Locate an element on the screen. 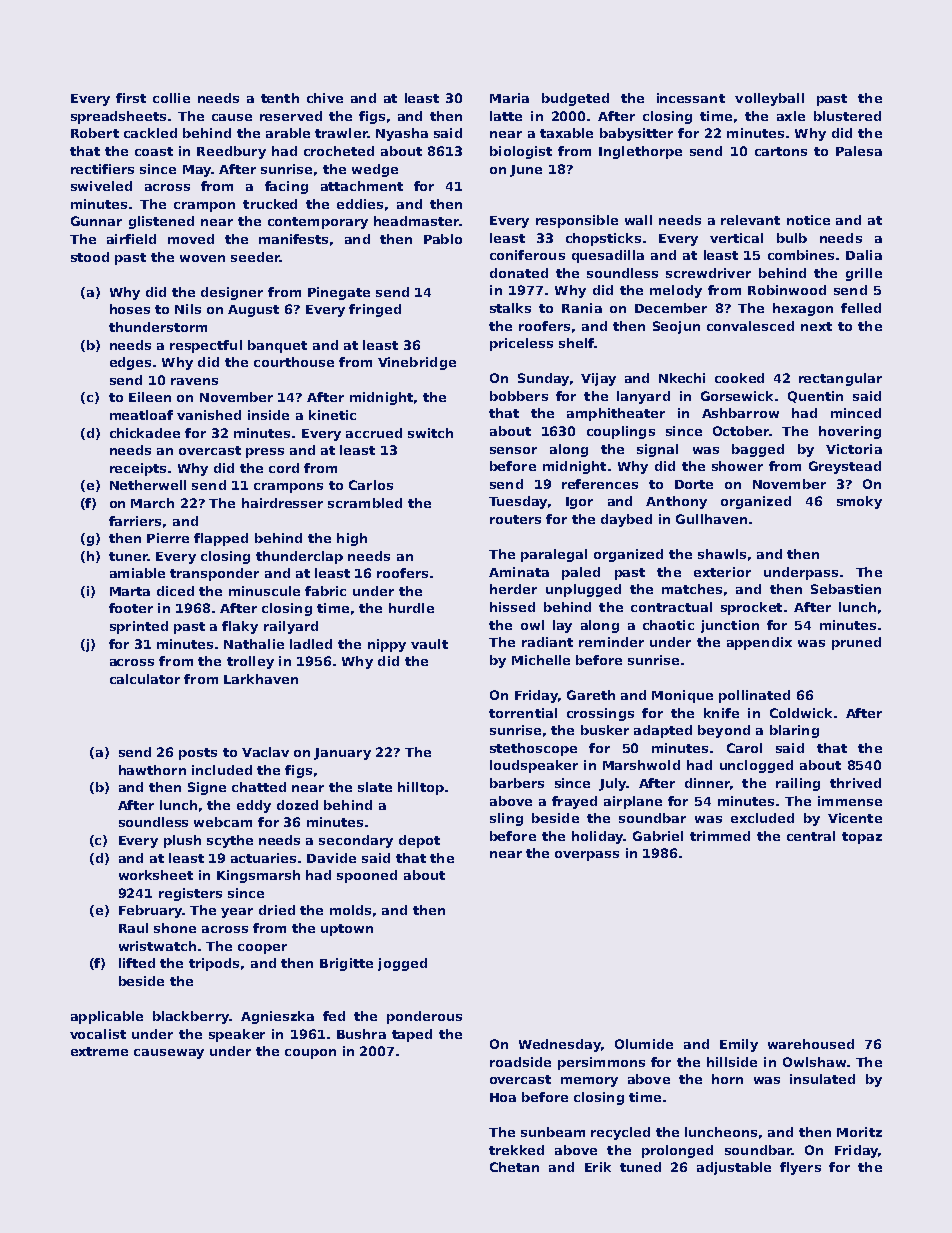 Image resolution: width=952 pixels, height=1233 pixels. footer is located at coordinates (131, 608).
